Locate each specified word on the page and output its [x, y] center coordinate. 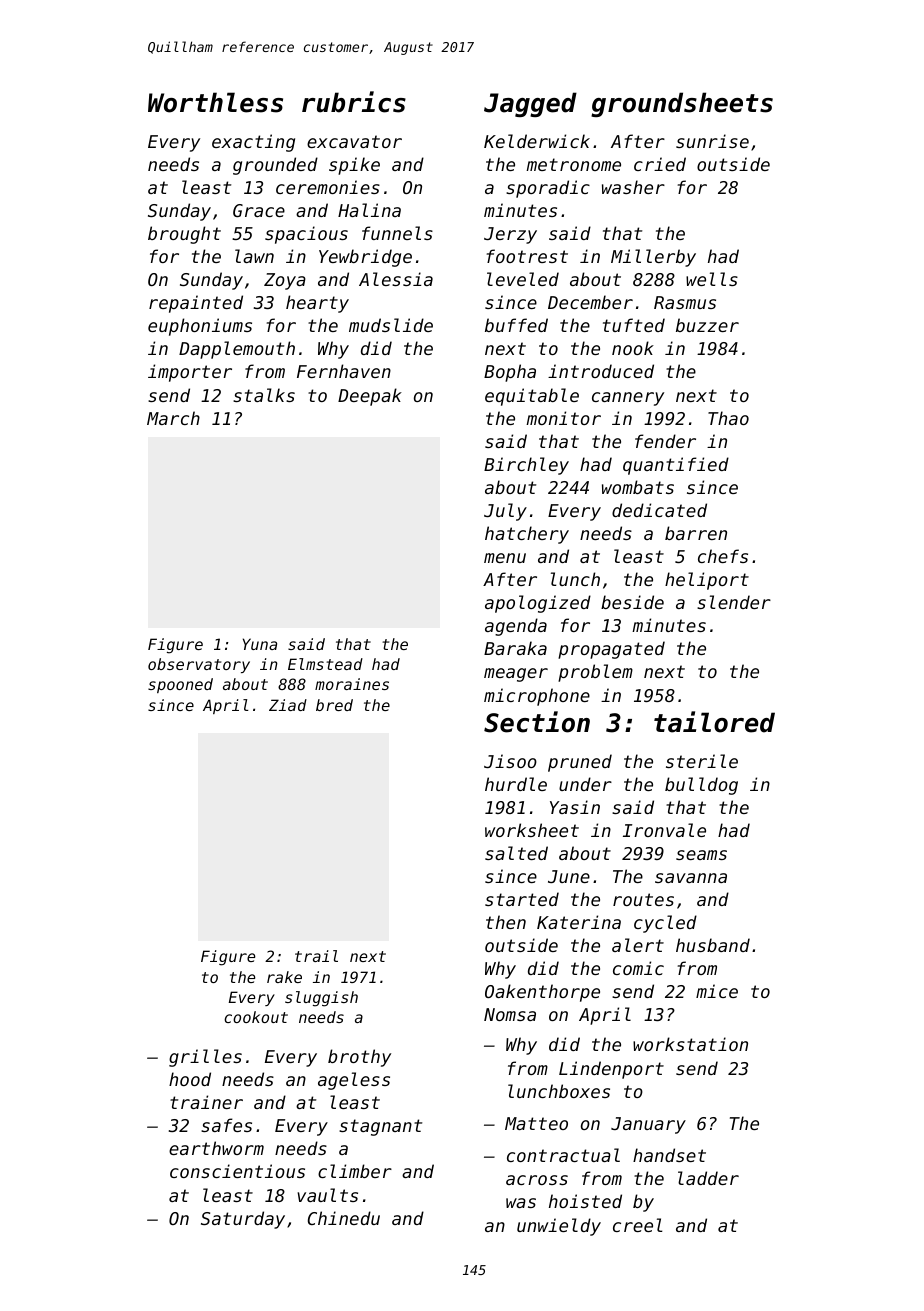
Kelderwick [537, 141]
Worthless [215, 102]
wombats [638, 487]
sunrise [712, 141]
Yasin [575, 807]
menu [505, 558]
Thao [728, 418]
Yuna [260, 644]
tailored [714, 722]
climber [355, 1171]
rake [284, 977]
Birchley [526, 466]
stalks [264, 395]
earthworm [216, 1148]
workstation [690, 1044]
